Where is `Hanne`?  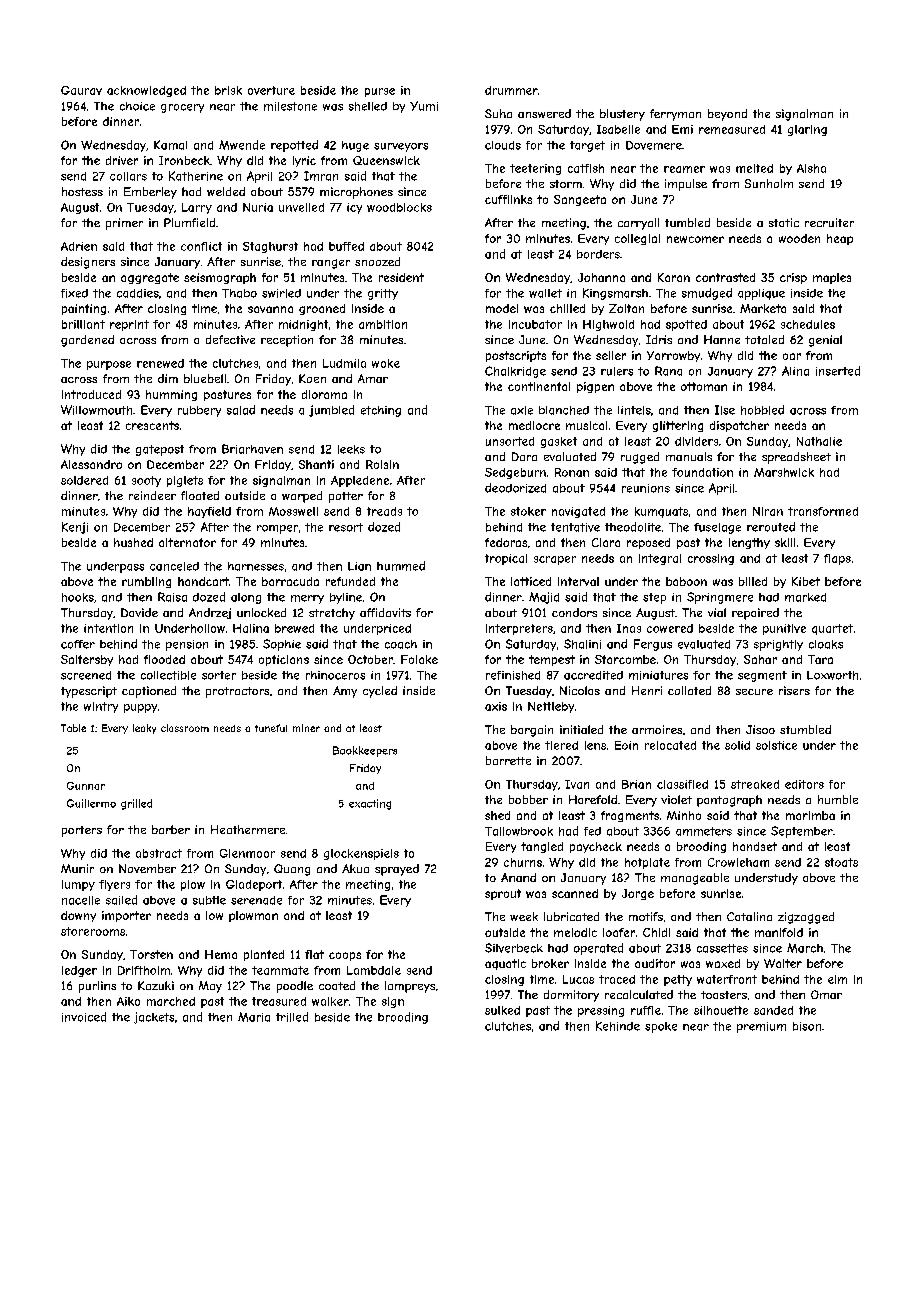 Hanne is located at coordinates (722, 339).
